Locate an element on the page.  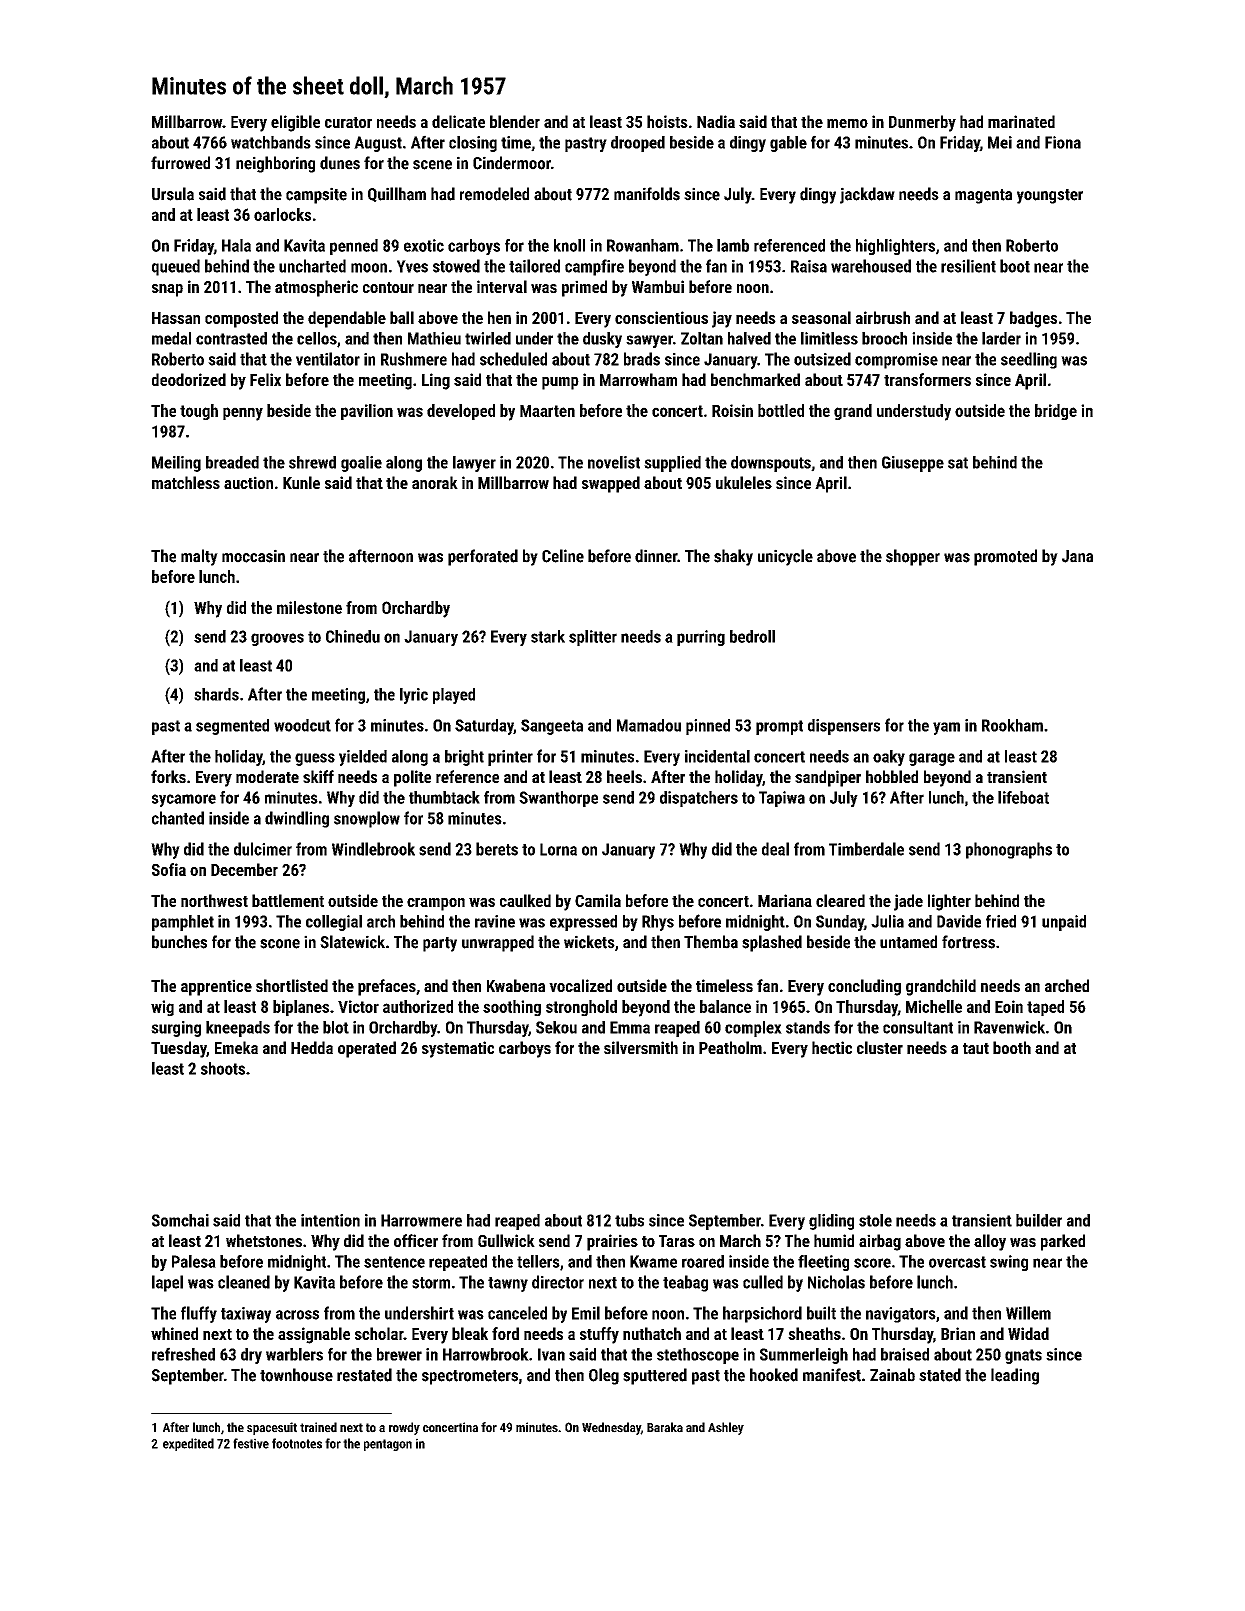
Felix is located at coordinates (265, 379).
